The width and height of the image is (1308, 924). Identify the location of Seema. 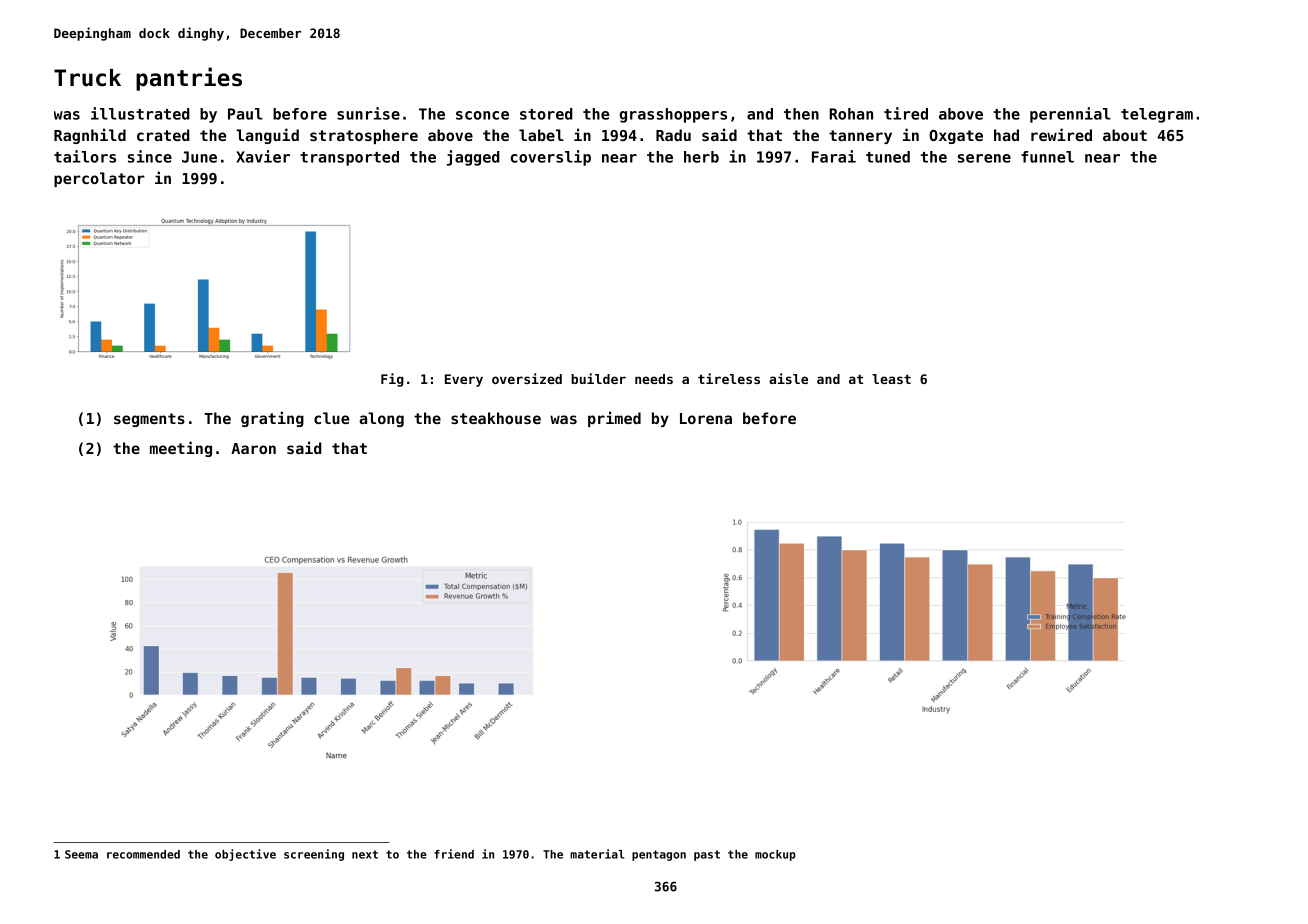
(81, 854).
